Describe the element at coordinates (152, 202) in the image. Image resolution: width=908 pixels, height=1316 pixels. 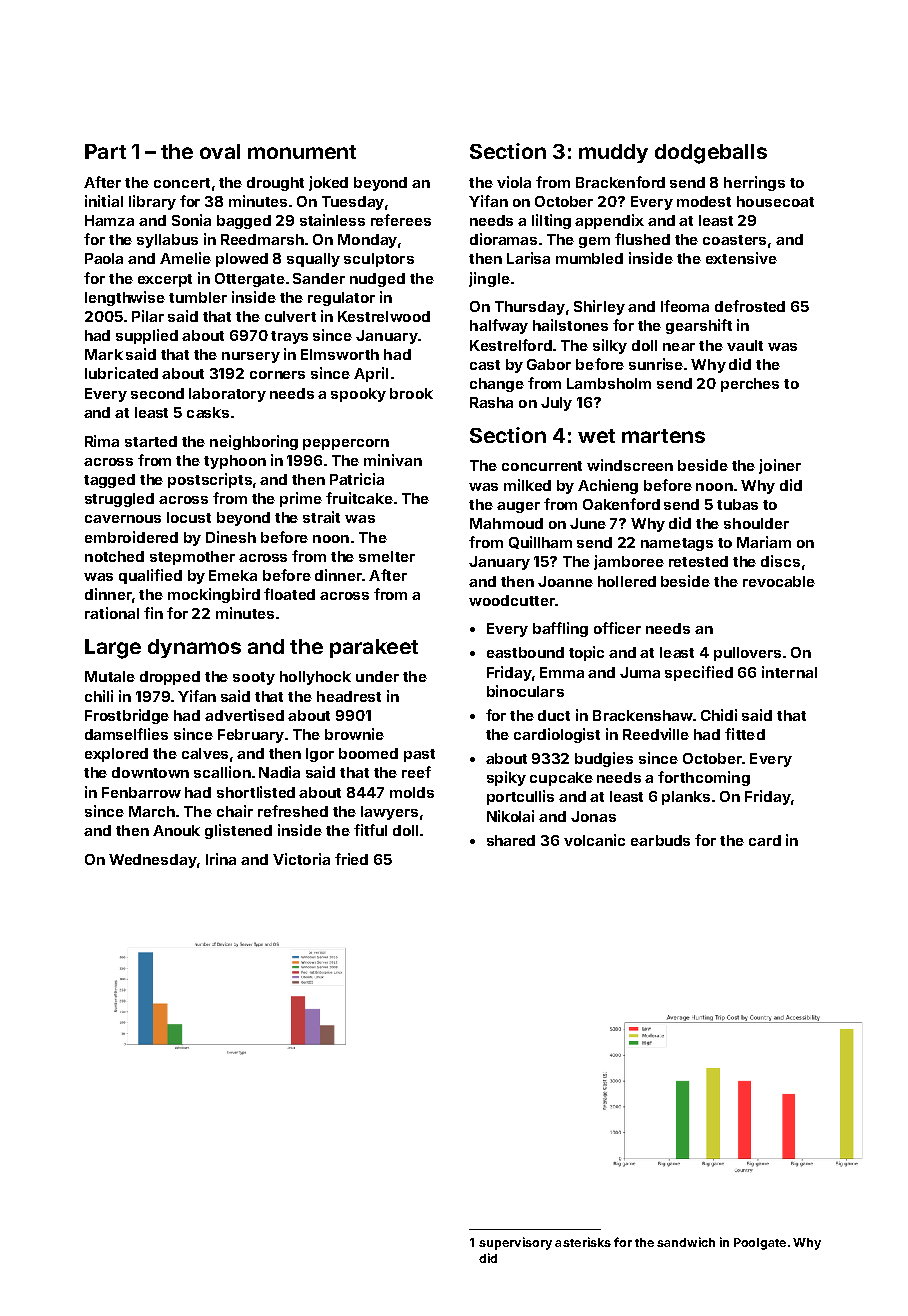
I see `library` at that location.
